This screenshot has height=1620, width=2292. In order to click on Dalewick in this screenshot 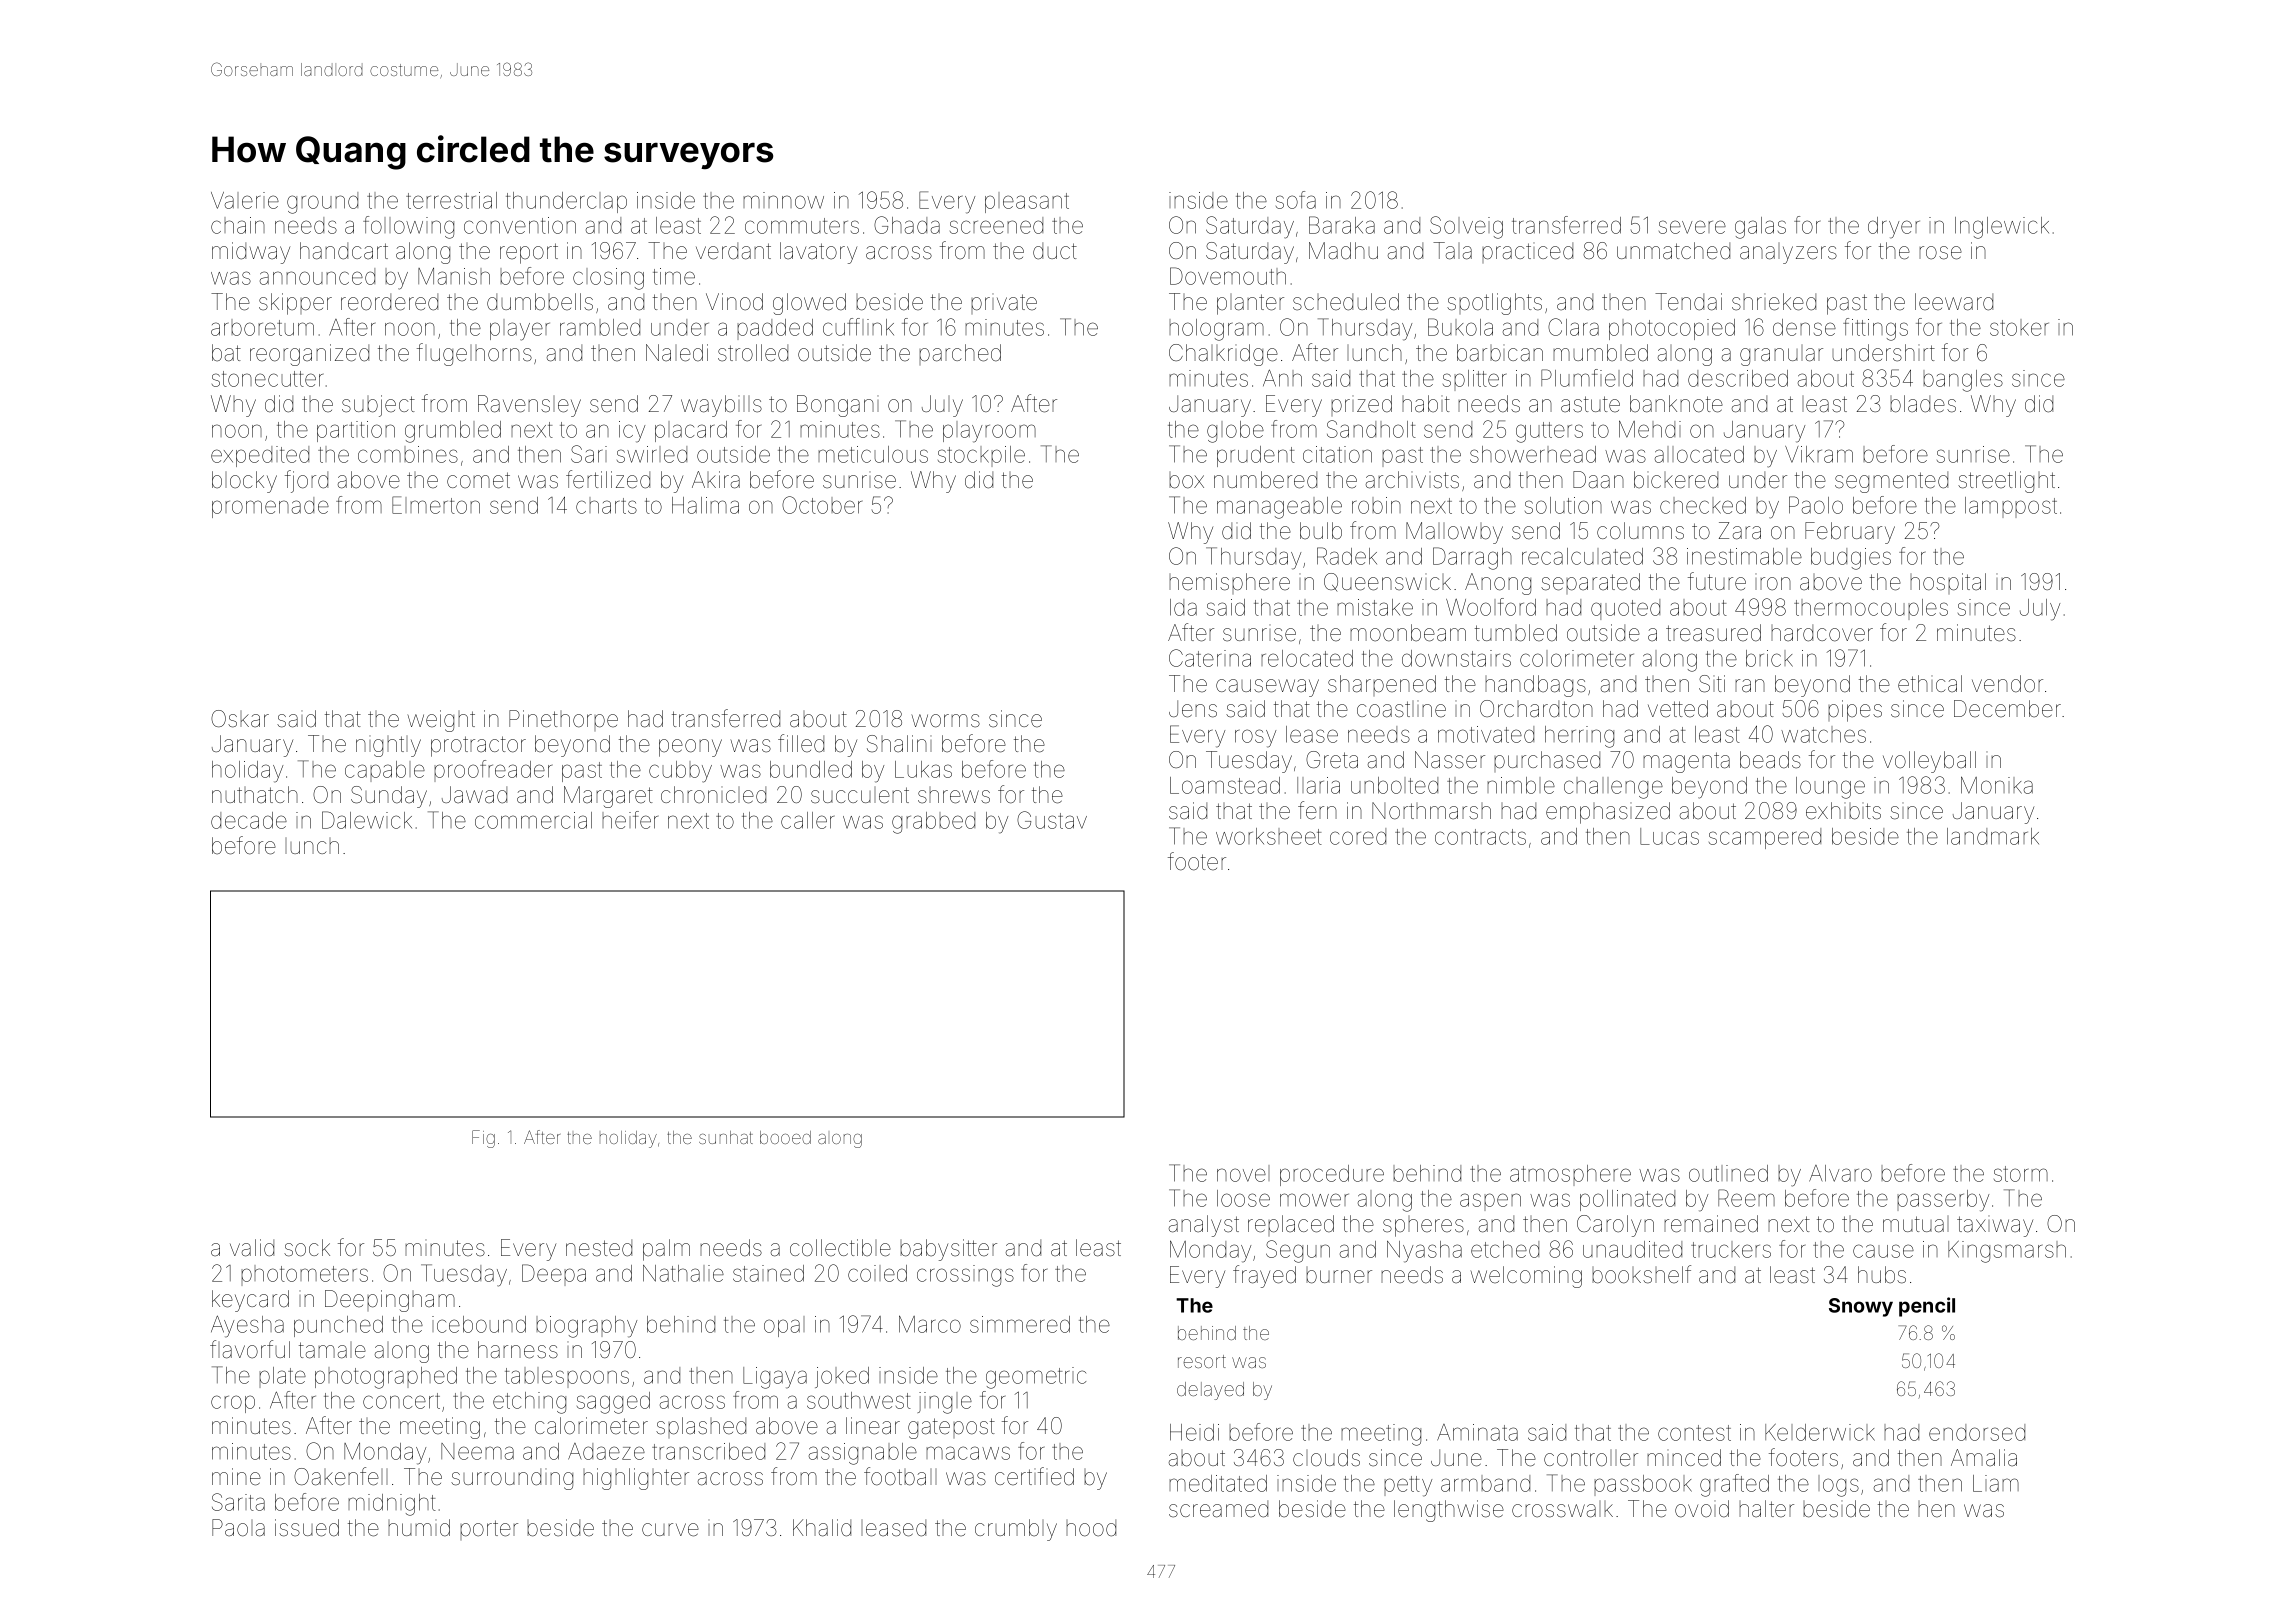, I will do `click(367, 820)`.
